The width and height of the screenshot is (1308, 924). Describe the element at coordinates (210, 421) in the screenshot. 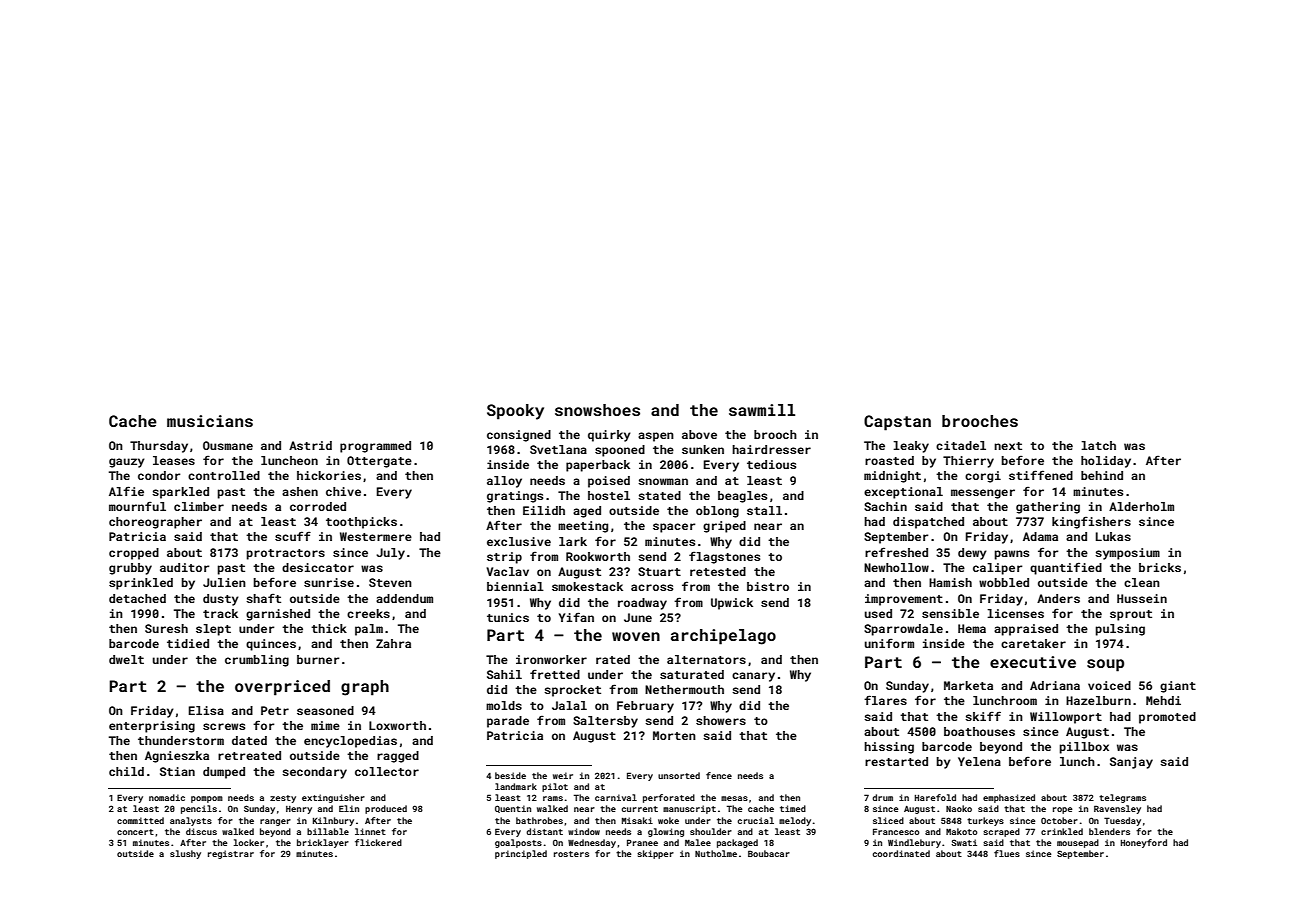

I see `musicians` at that location.
